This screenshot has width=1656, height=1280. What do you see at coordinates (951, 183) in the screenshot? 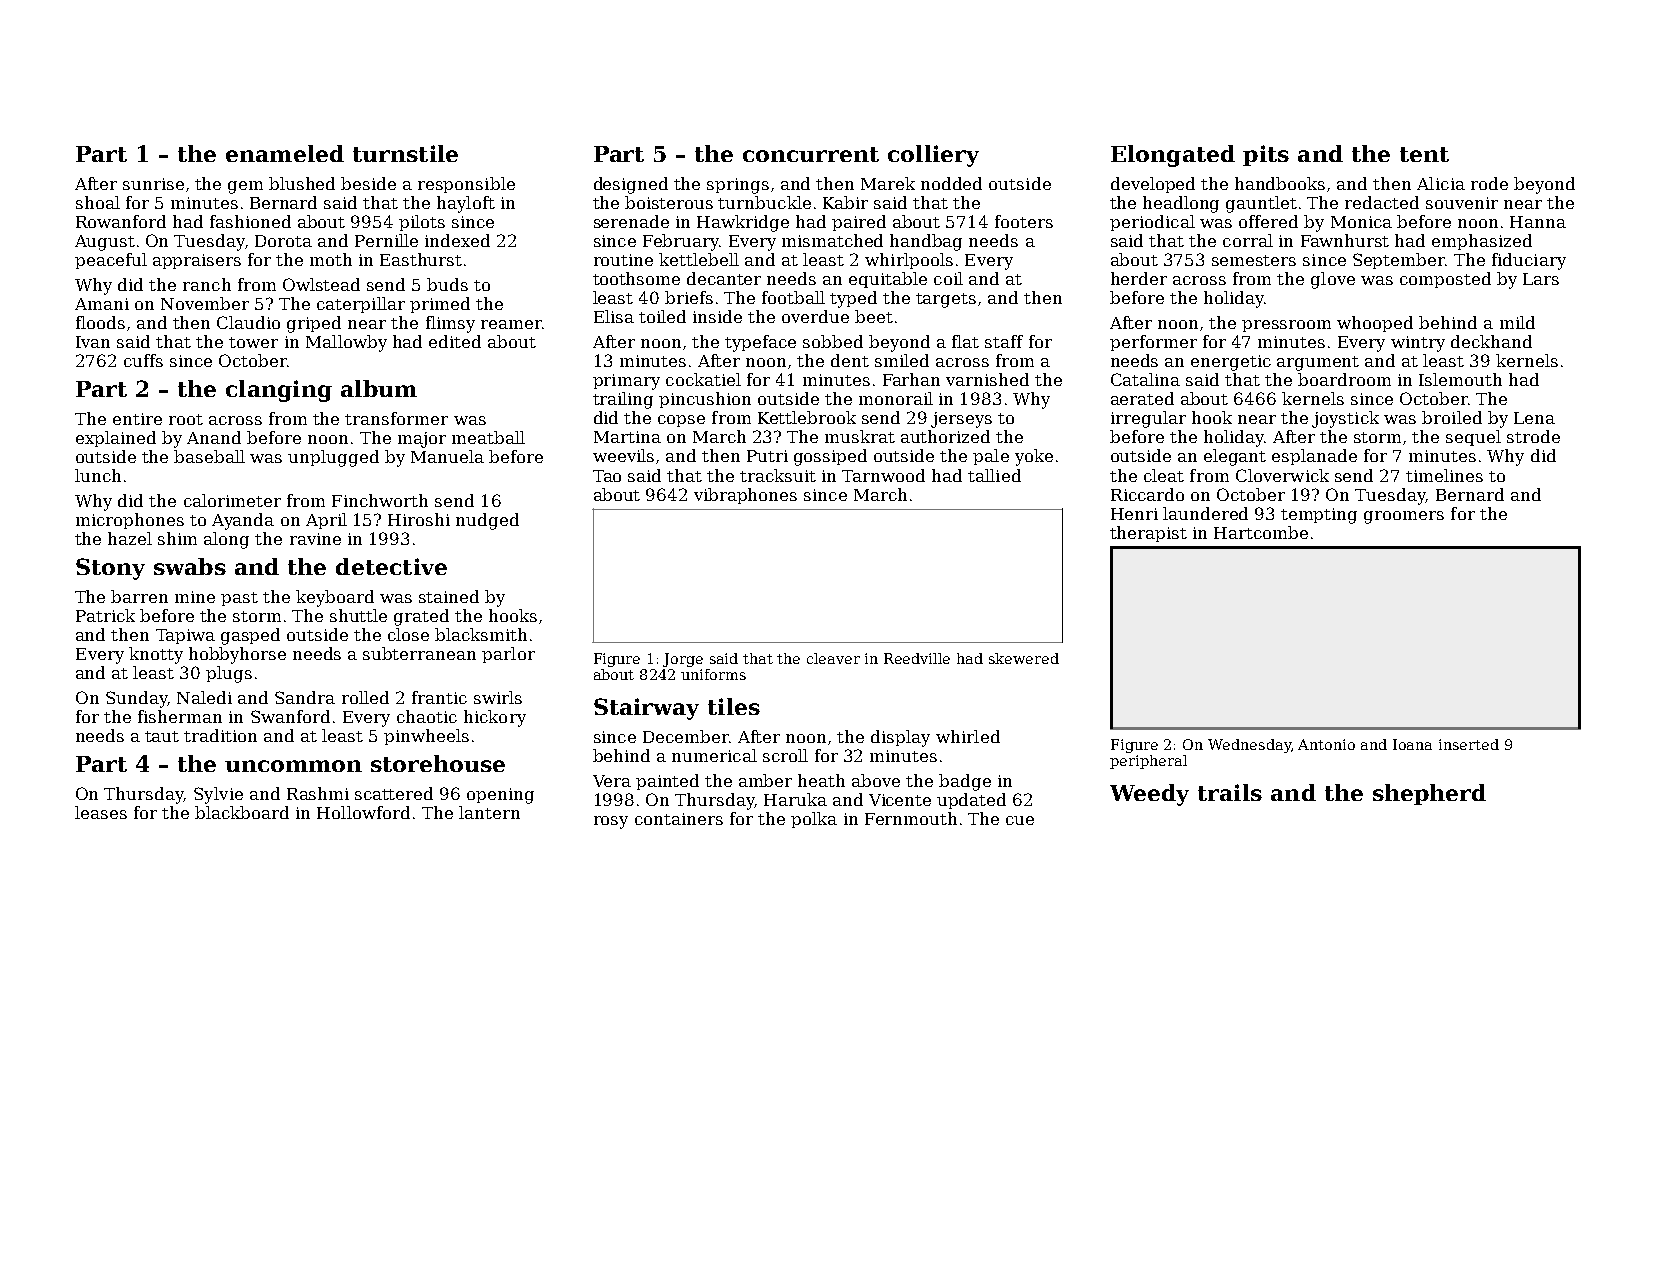
I see `nodded` at bounding box center [951, 183].
